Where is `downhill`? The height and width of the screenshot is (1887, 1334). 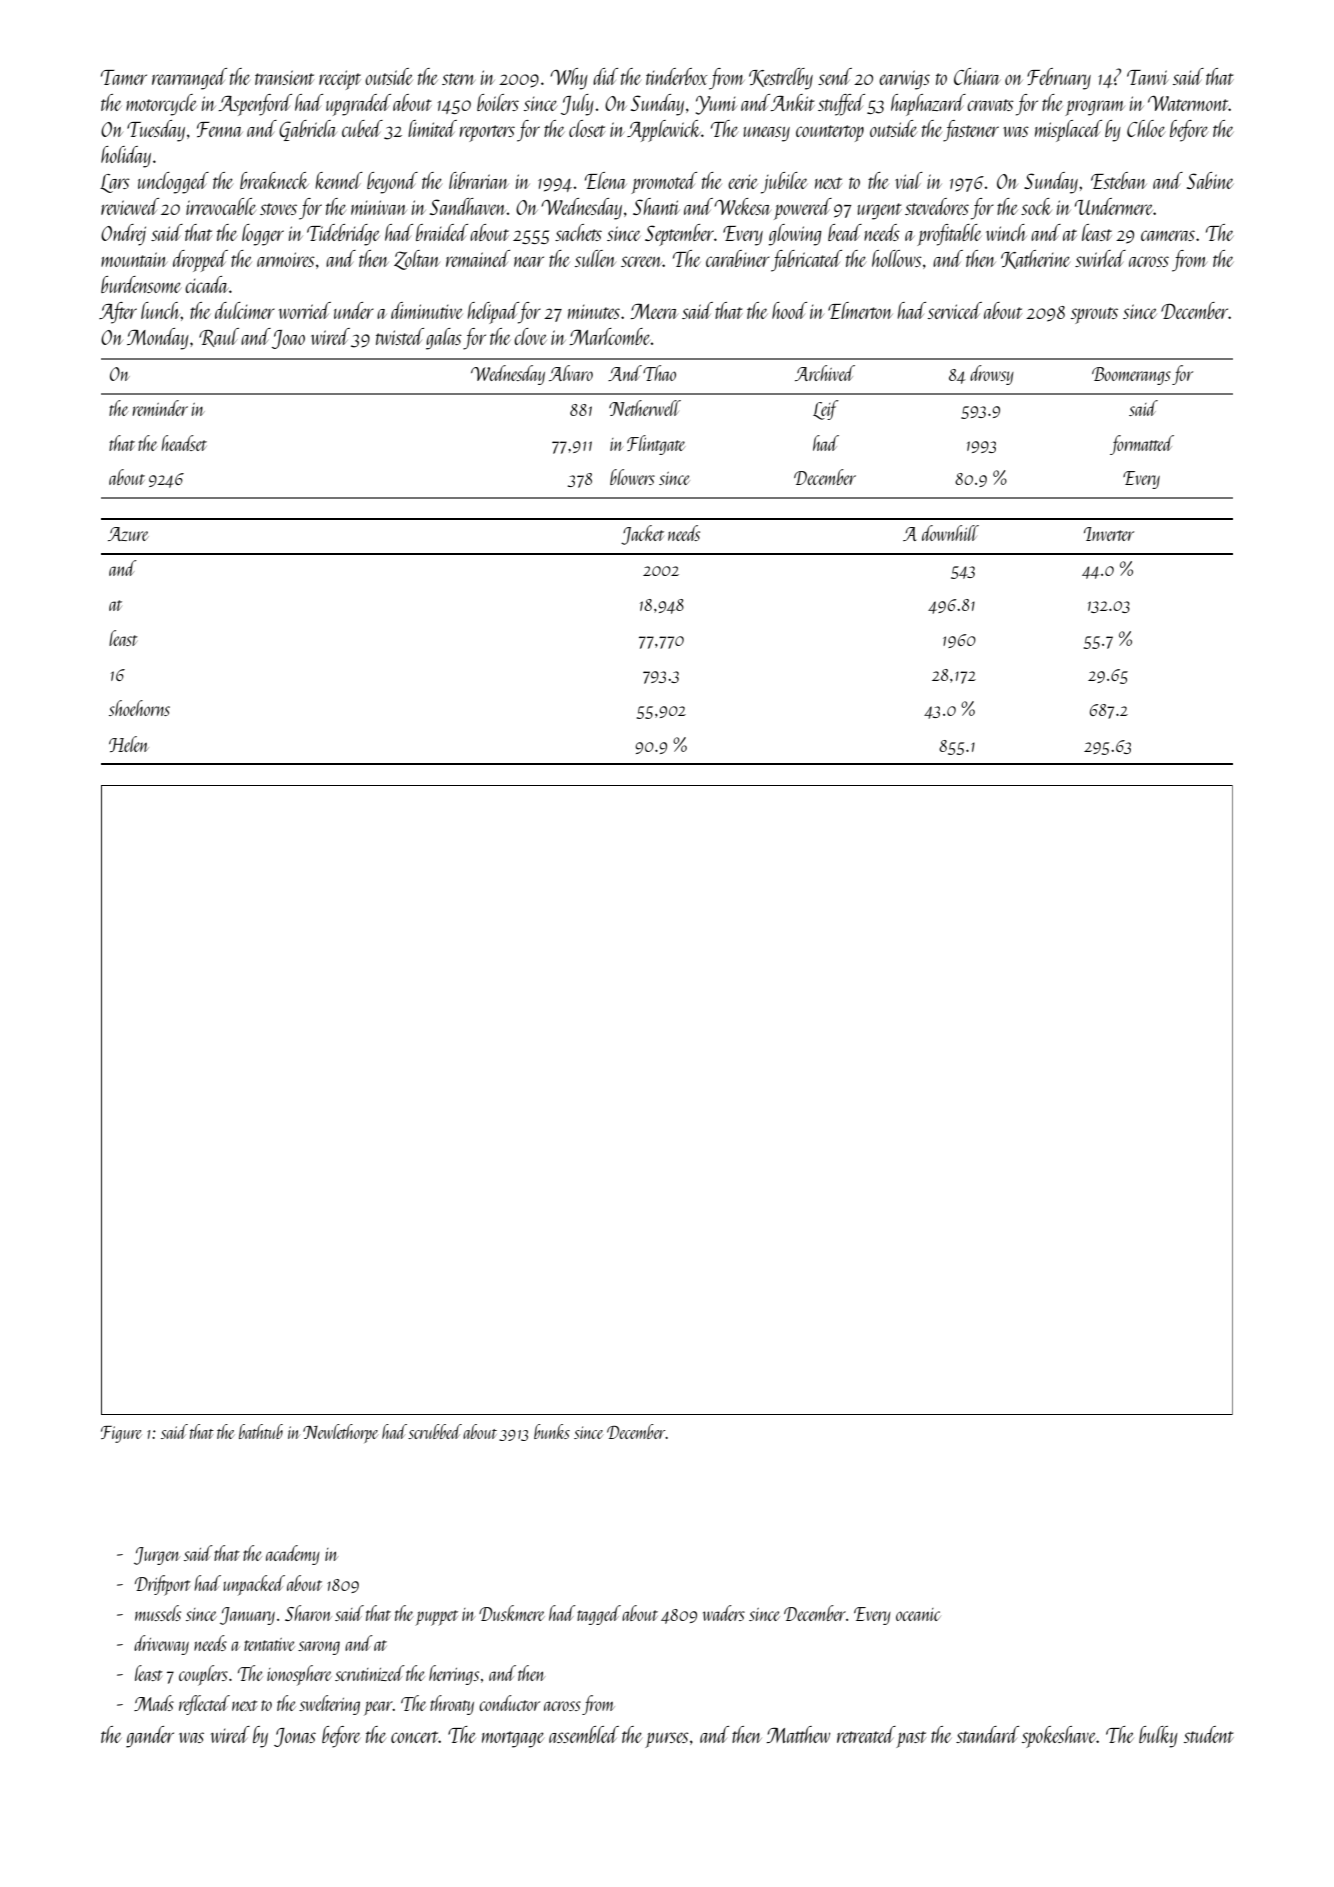
downhill is located at coordinates (950, 533).
